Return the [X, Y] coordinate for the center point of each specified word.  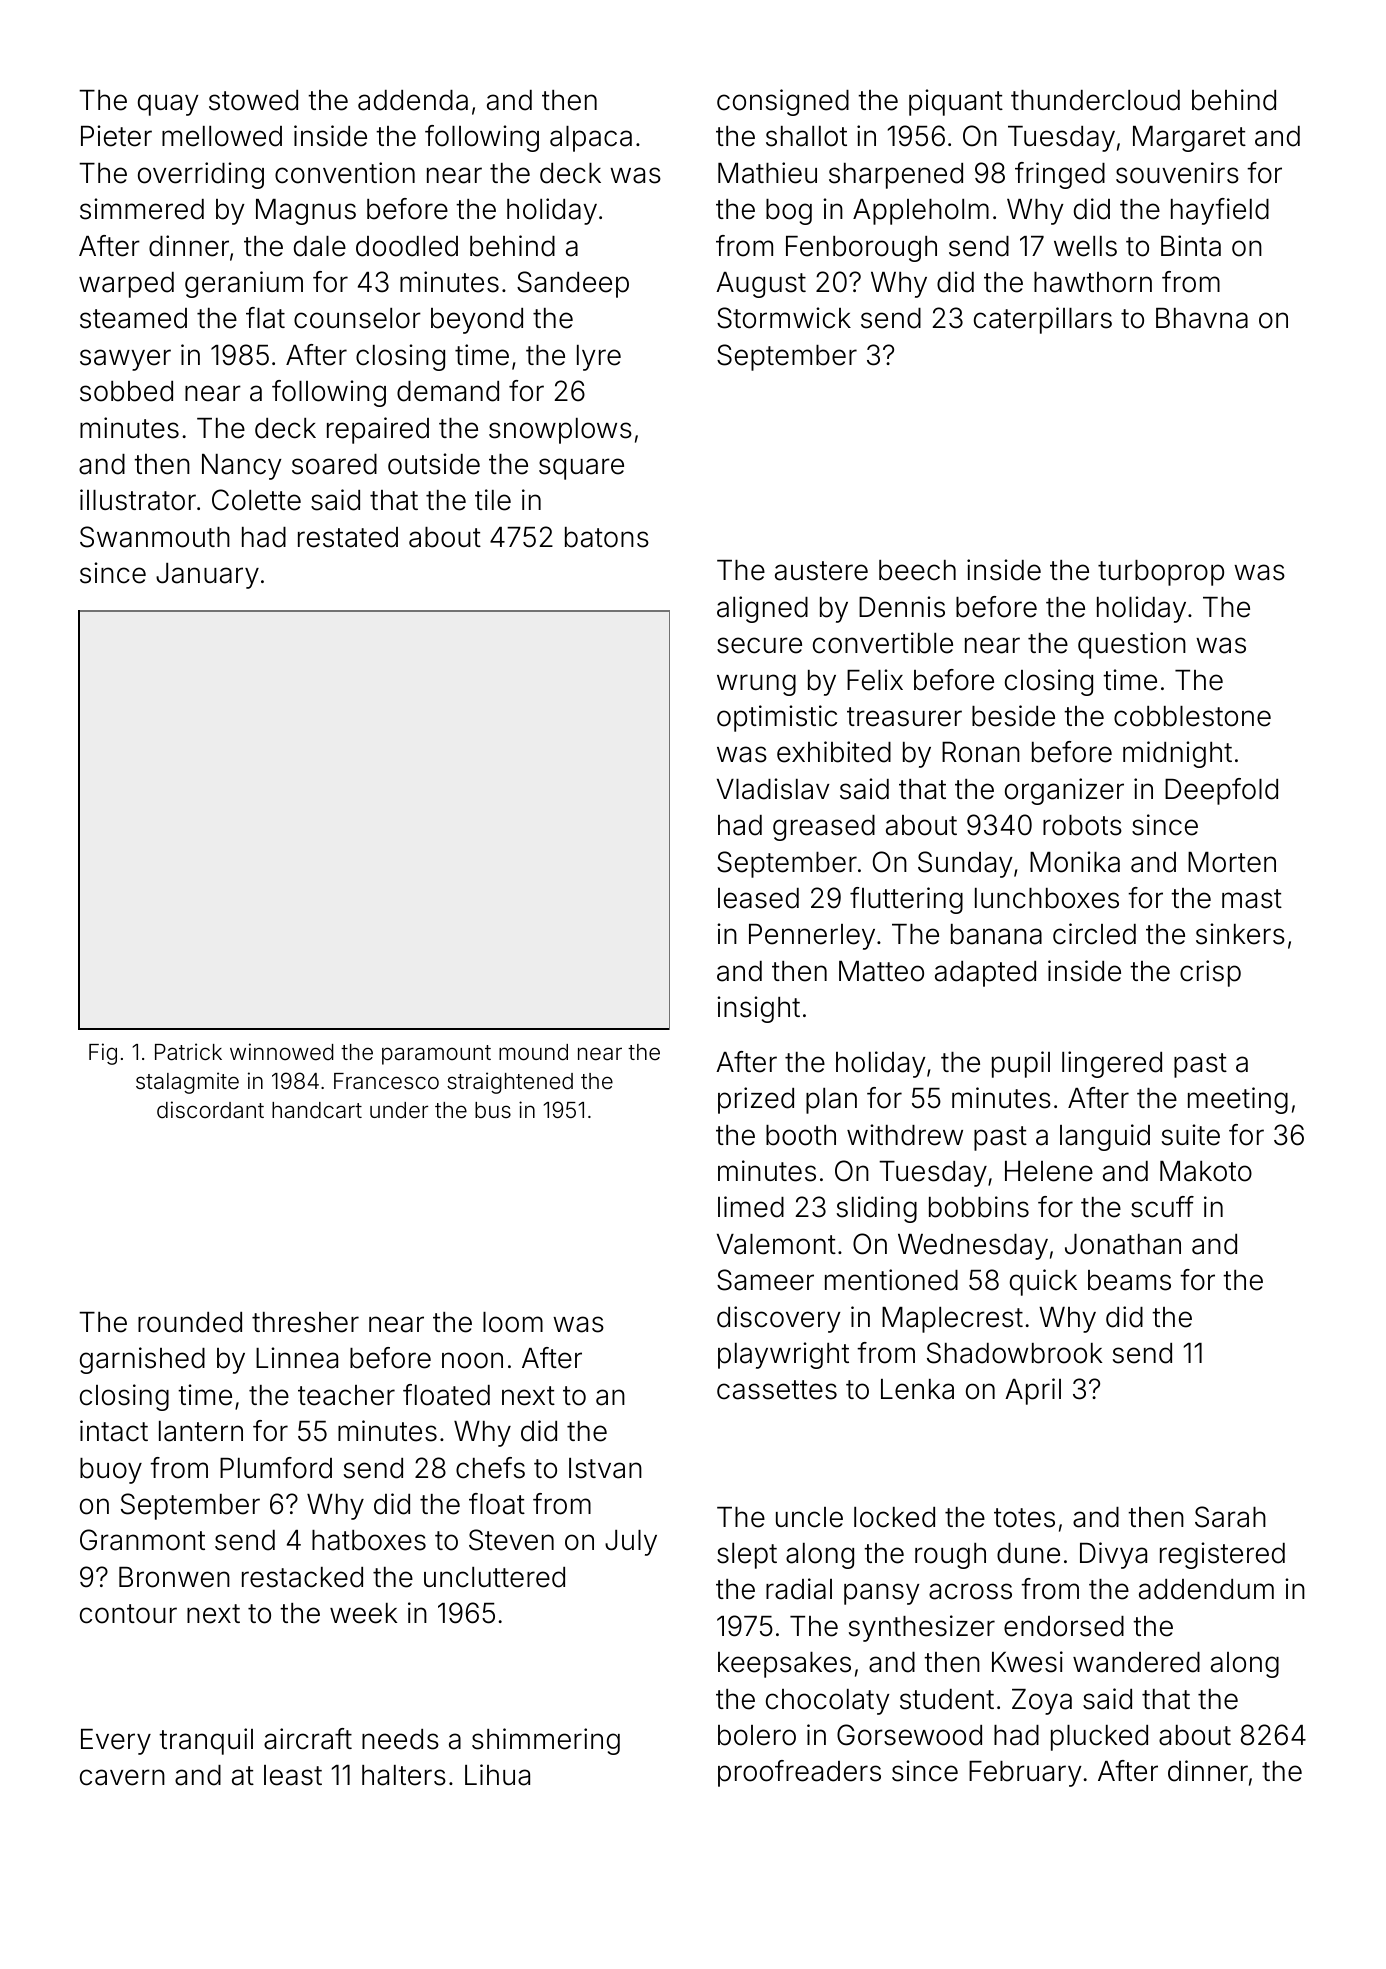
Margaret [1189, 139]
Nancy [242, 467]
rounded [190, 1322]
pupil [1021, 1064]
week [363, 1613]
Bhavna [1202, 318]
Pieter [116, 136]
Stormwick [784, 318]
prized [756, 1100]
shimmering [546, 1741]
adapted [985, 974]
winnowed [282, 1052]
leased [758, 898]
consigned [783, 102]
